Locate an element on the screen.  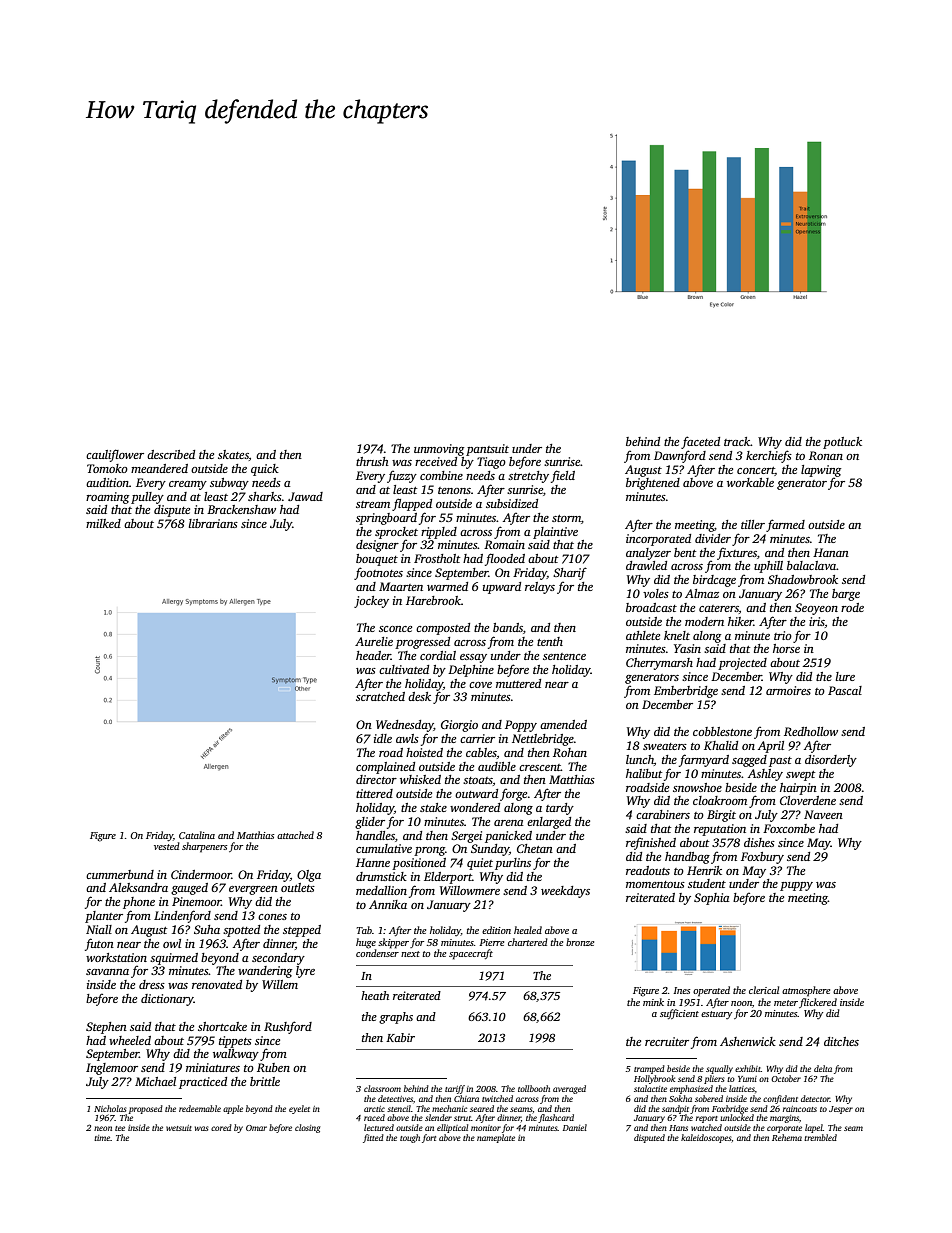
caterers is located at coordinates (719, 608).
